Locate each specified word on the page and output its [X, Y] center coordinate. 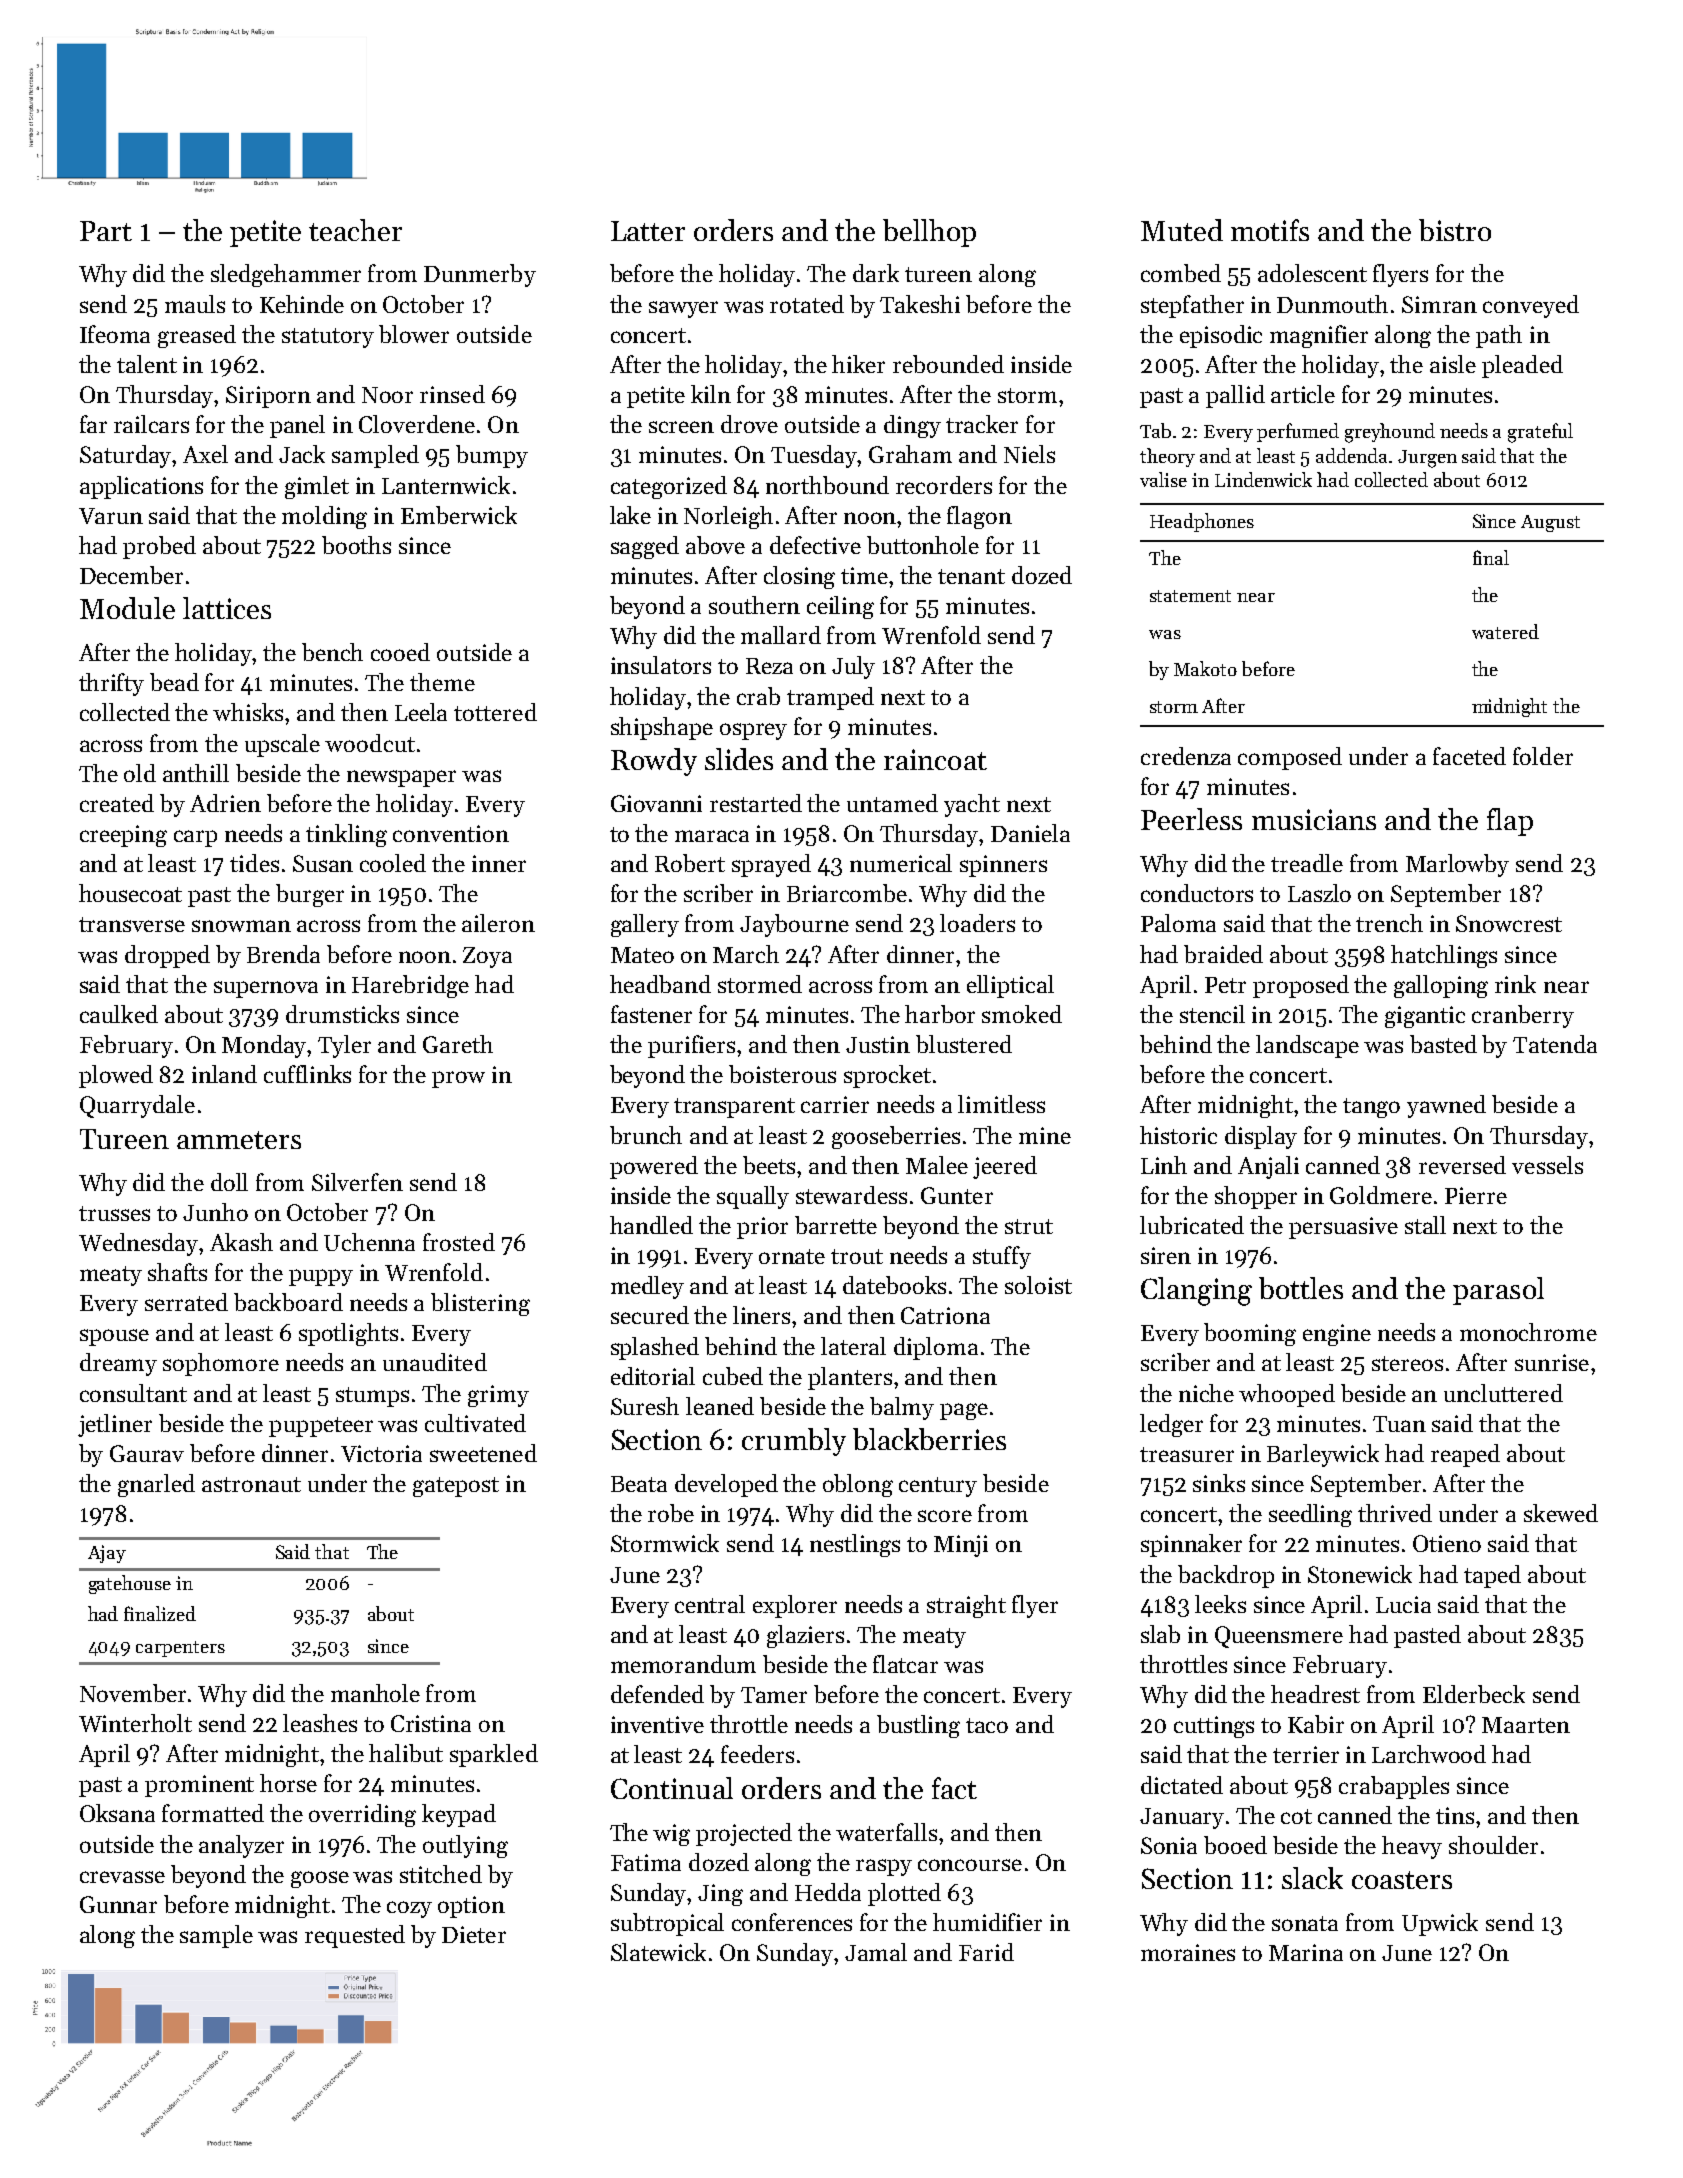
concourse [970, 1865]
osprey [753, 731]
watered [1505, 631]
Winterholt [135, 1723]
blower [414, 334]
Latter [648, 231]
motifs [1270, 230]
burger [310, 895]
